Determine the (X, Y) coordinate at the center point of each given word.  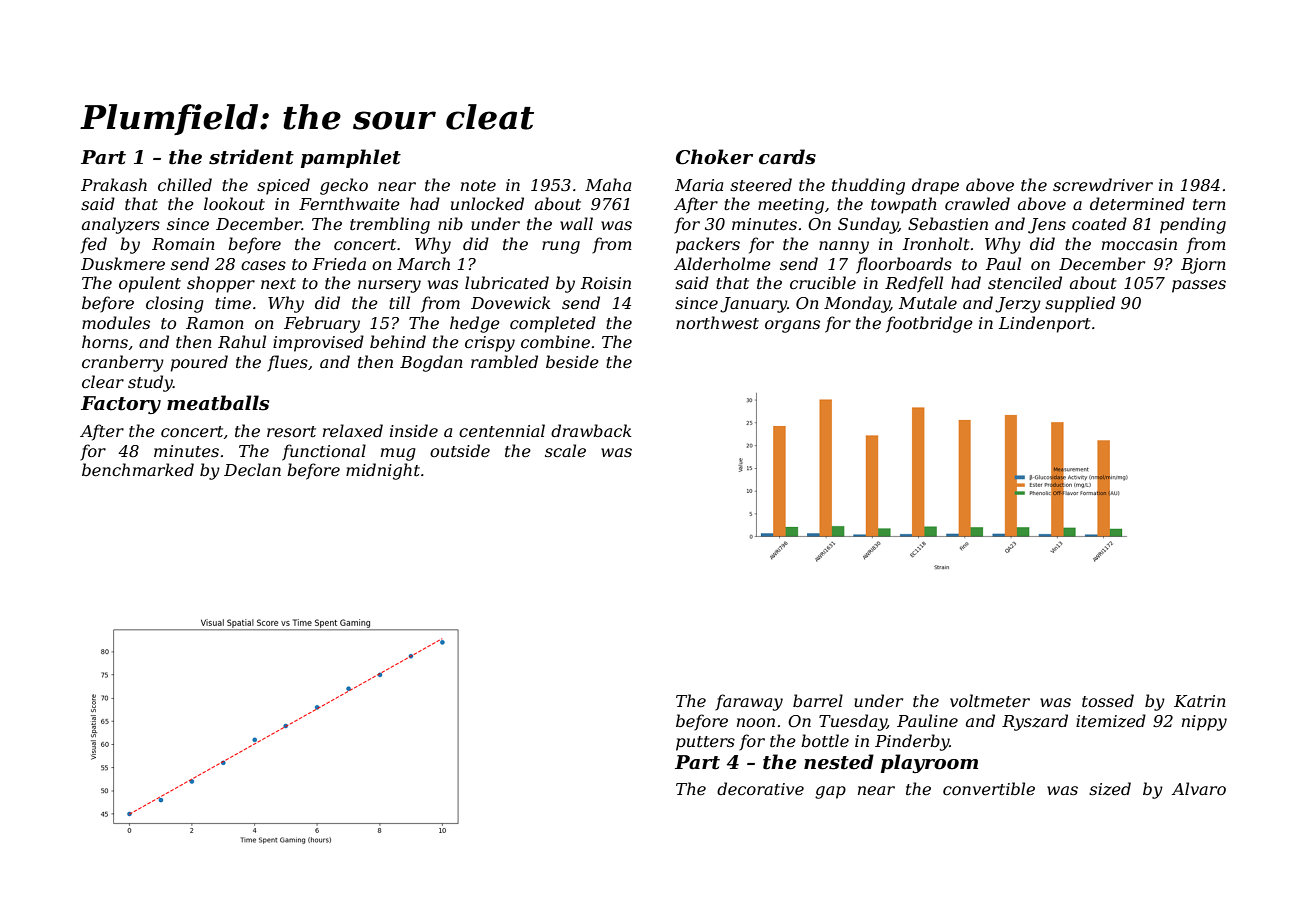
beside (572, 361)
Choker (714, 157)
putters (705, 743)
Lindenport (1045, 324)
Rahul (242, 341)
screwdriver (1103, 184)
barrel (818, 700)
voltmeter (990, 700)
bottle (825, 740)
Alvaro (1199, 788)
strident (251, 157)
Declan (252, 469)
